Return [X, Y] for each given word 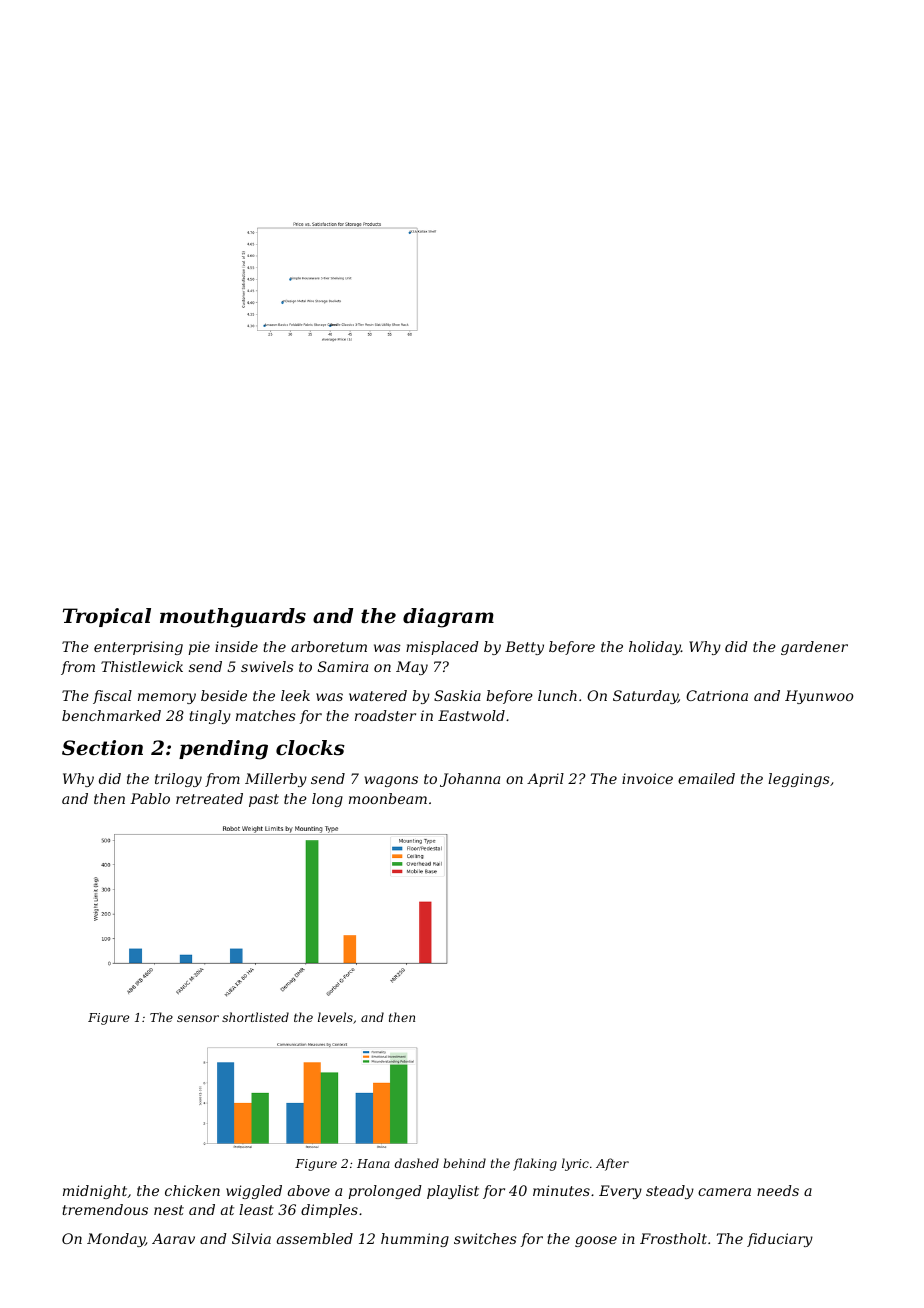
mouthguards [233, 618]
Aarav [173, 1238]
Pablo [150, 798]
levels [335, 1017]
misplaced [442, 648]
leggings [799, 780]
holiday [655, 648]
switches [485, 1238]
